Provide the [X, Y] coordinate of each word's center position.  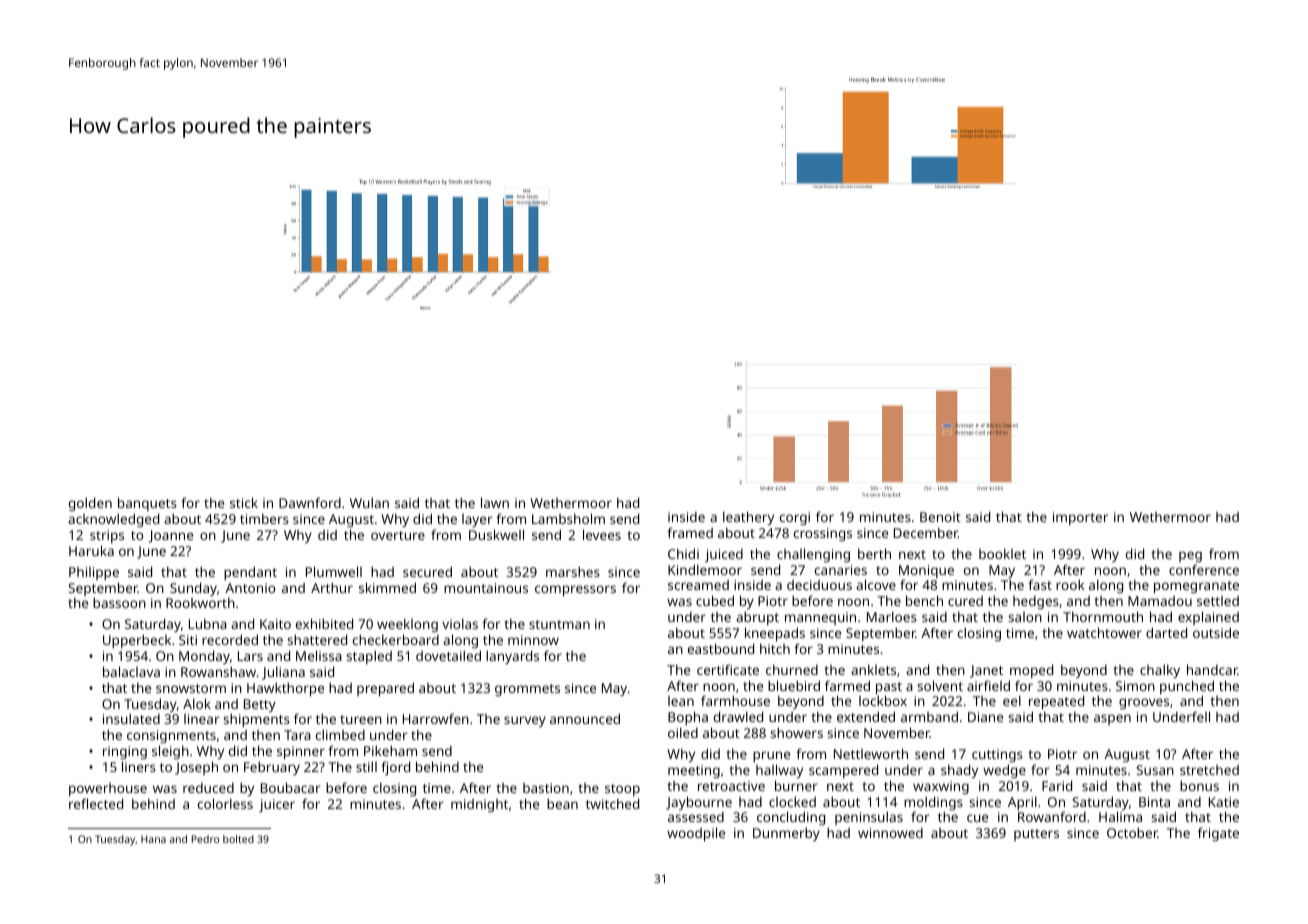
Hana [153, 839]
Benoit [940, 517]
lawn [495, 502]
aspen [1112, 719]
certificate [728, 669]
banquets [147, 504]
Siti [188, 640]
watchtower [1104, 632]
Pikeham [390, 750]
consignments [171, 736]
